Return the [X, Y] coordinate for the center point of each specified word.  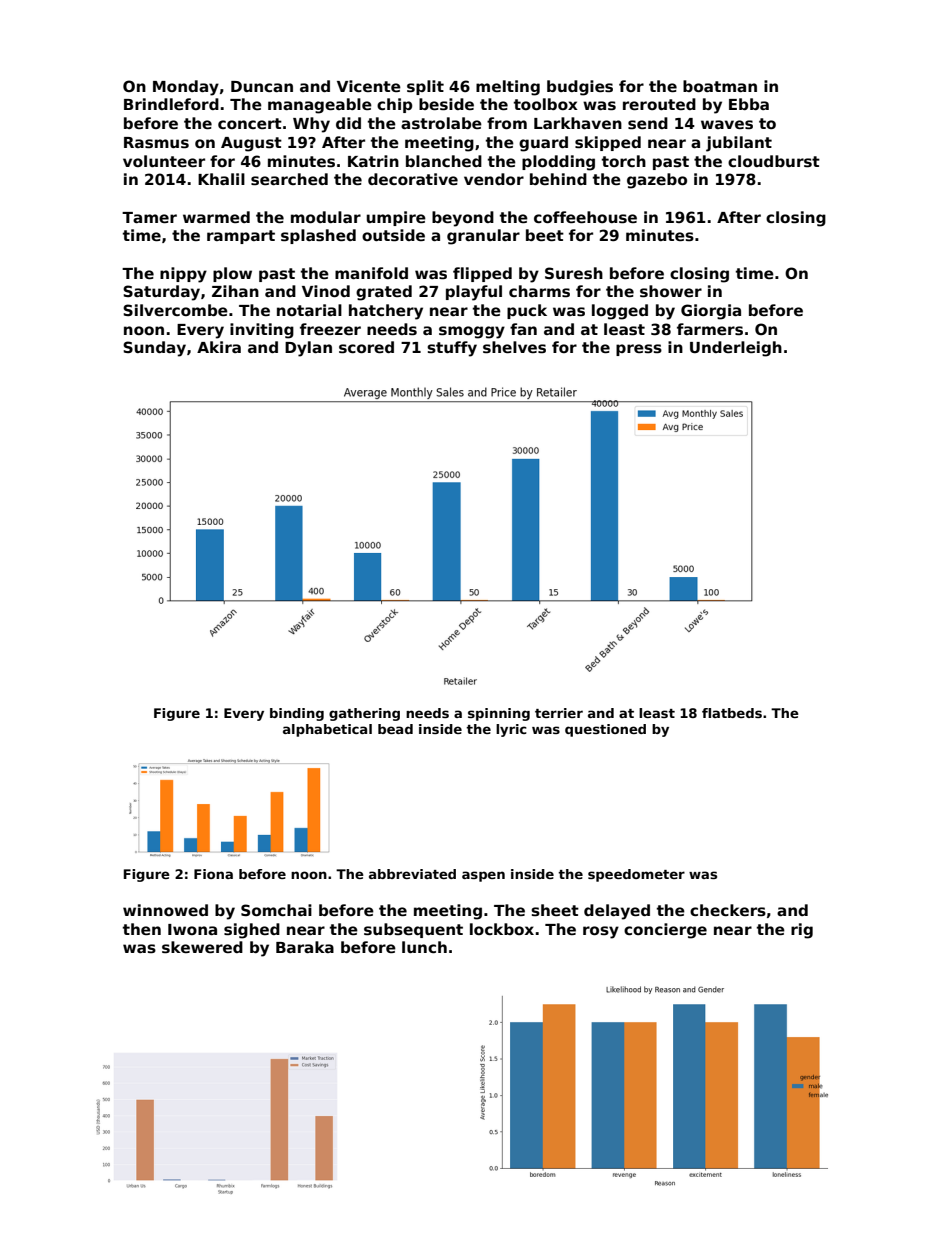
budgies [580, 88]
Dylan [308, 349]
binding [297, 714]
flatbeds [732, 713]
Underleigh [736, 349]
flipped [482, 274]
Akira [219, 347]
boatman [720, 86]
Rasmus [156, 143]
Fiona [213, 874]
